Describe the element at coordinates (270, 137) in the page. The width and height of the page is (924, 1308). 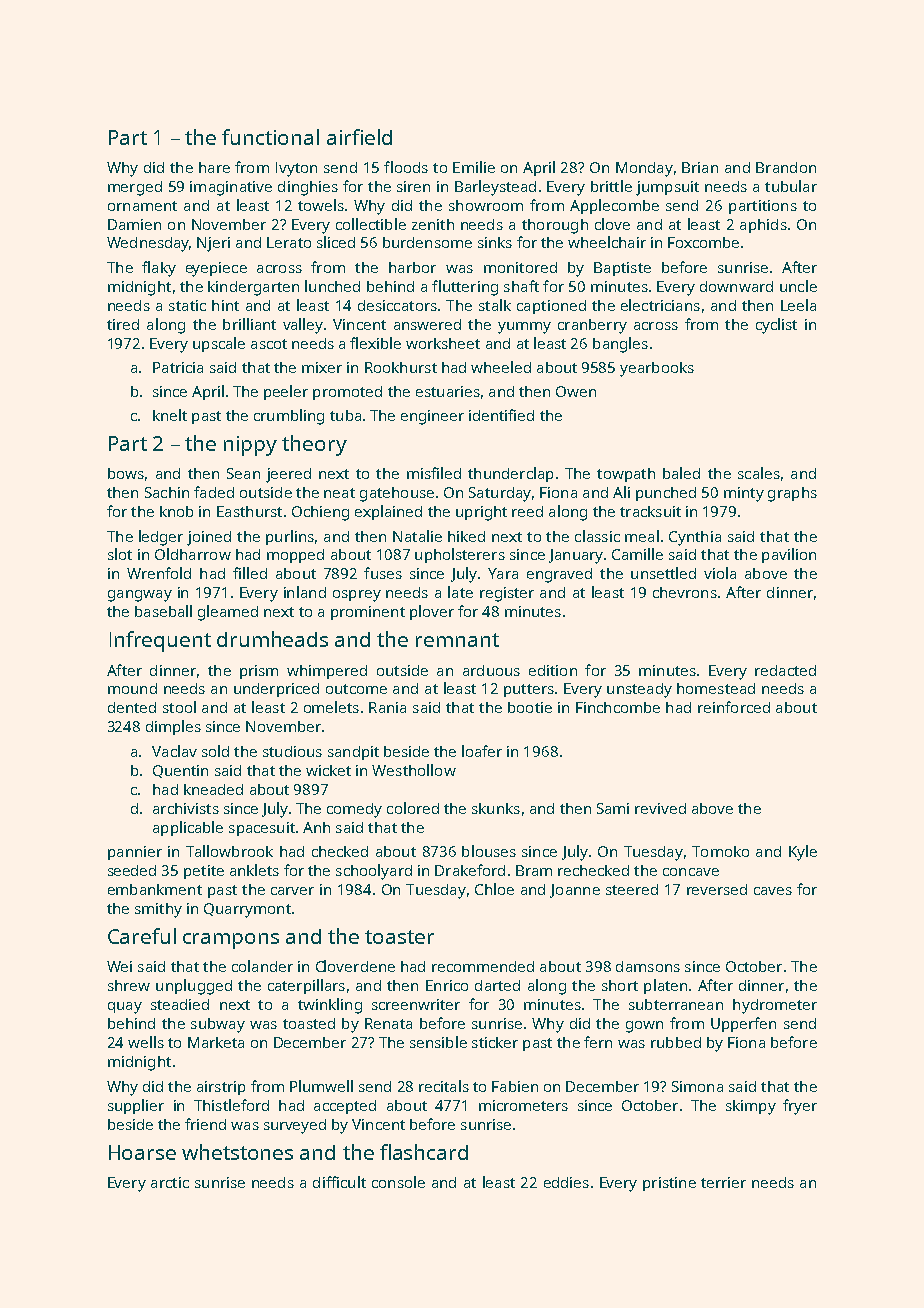
I see `functional` at that location.
